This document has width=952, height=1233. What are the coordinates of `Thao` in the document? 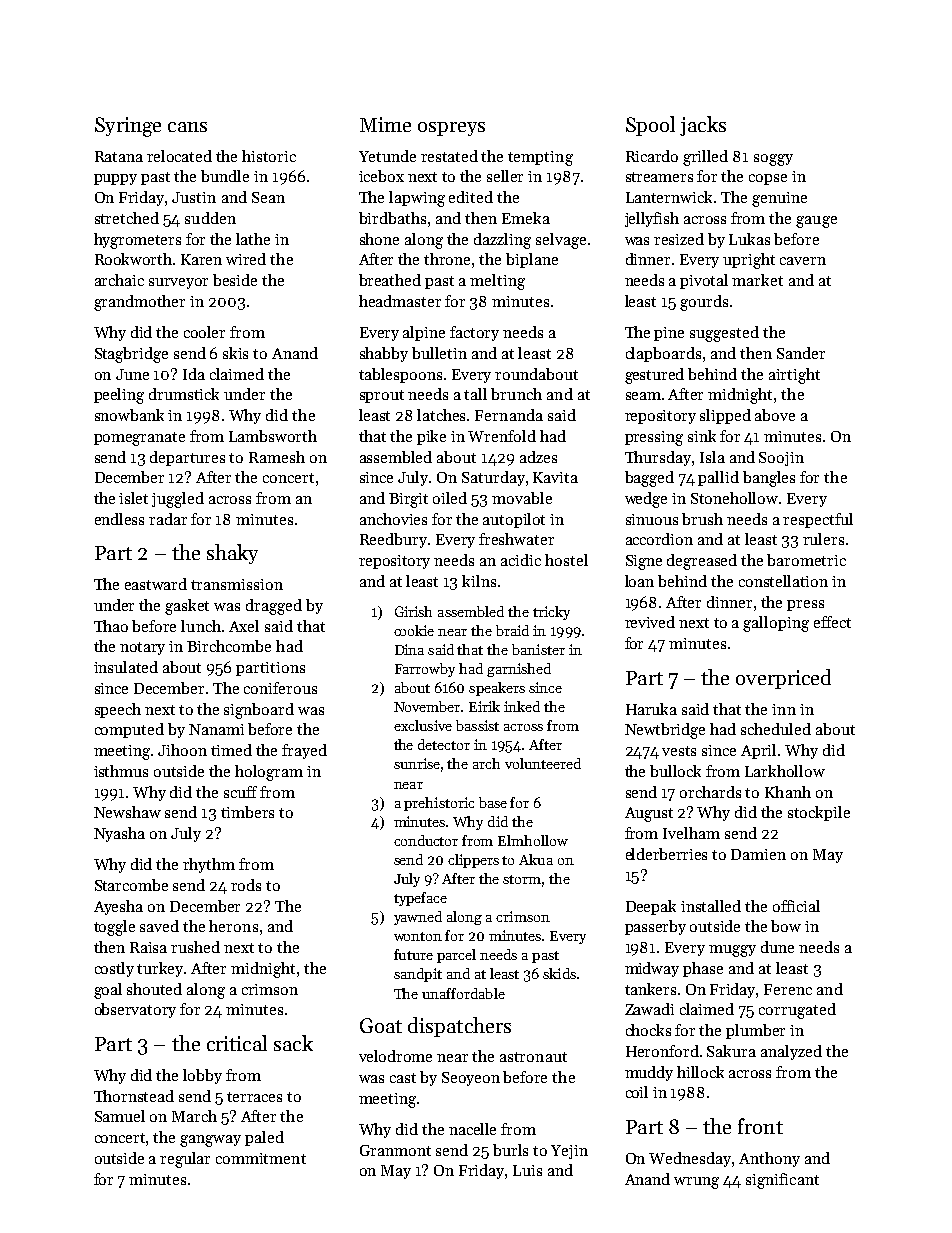 It's located at (111, 626).
